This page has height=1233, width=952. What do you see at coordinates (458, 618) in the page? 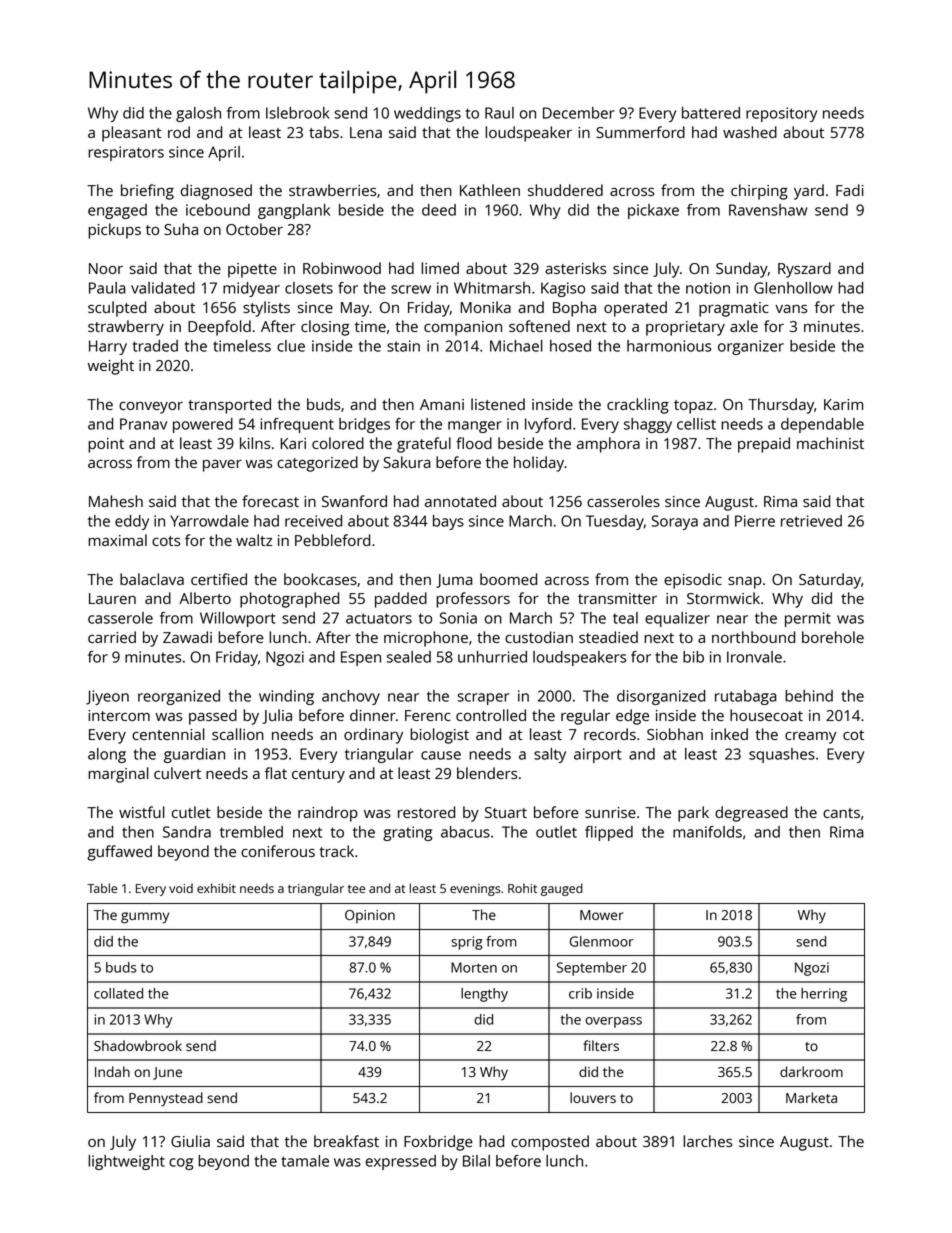
I see `Sonia` at bounding box center [458, 618].
